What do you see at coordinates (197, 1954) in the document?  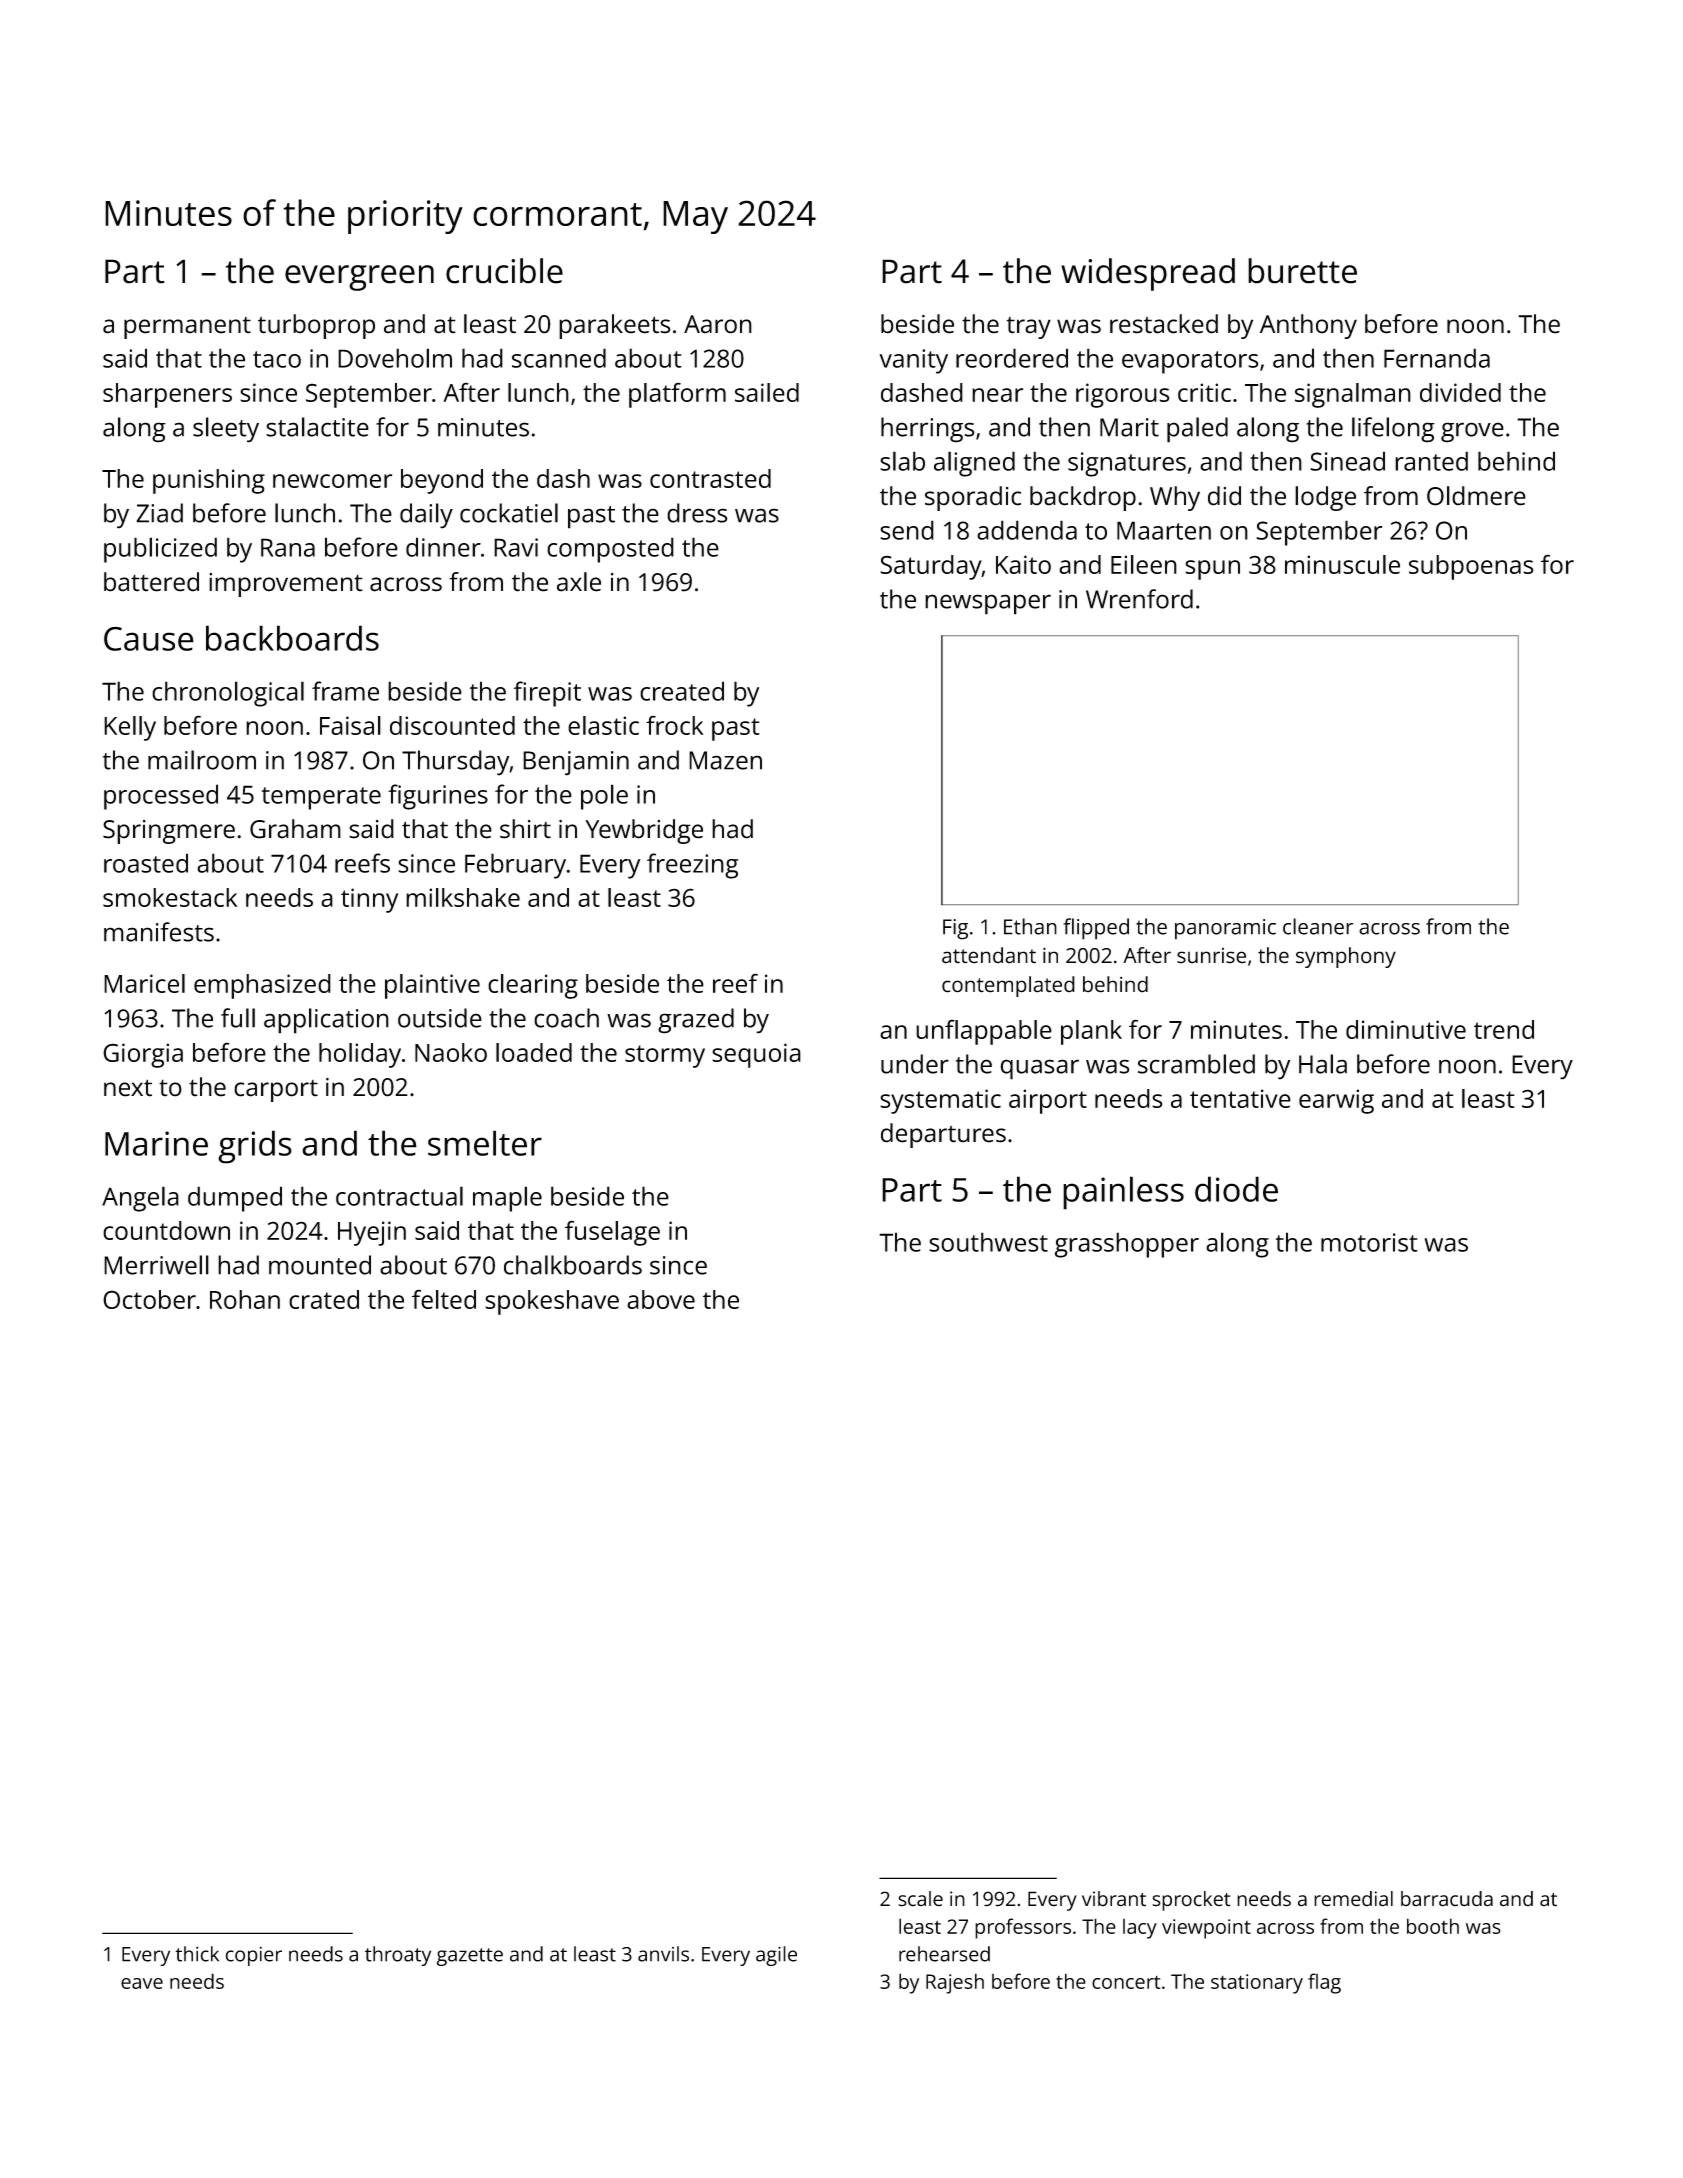 I see `thick` at bounding box center [197, 1954].
